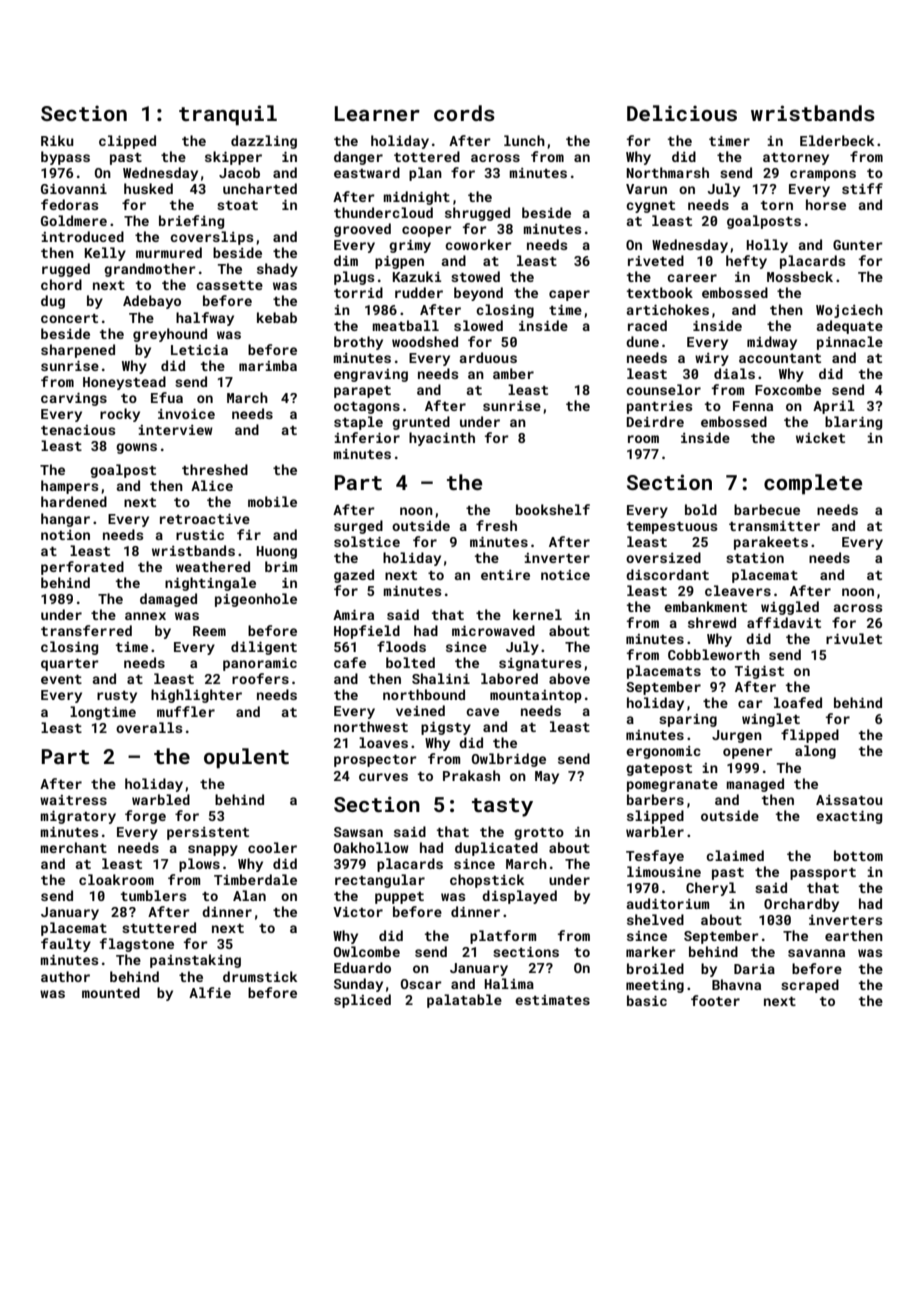 The height and width of the screenshot is (1308, 924). I want to click on rivulet, so click(854, 638).
